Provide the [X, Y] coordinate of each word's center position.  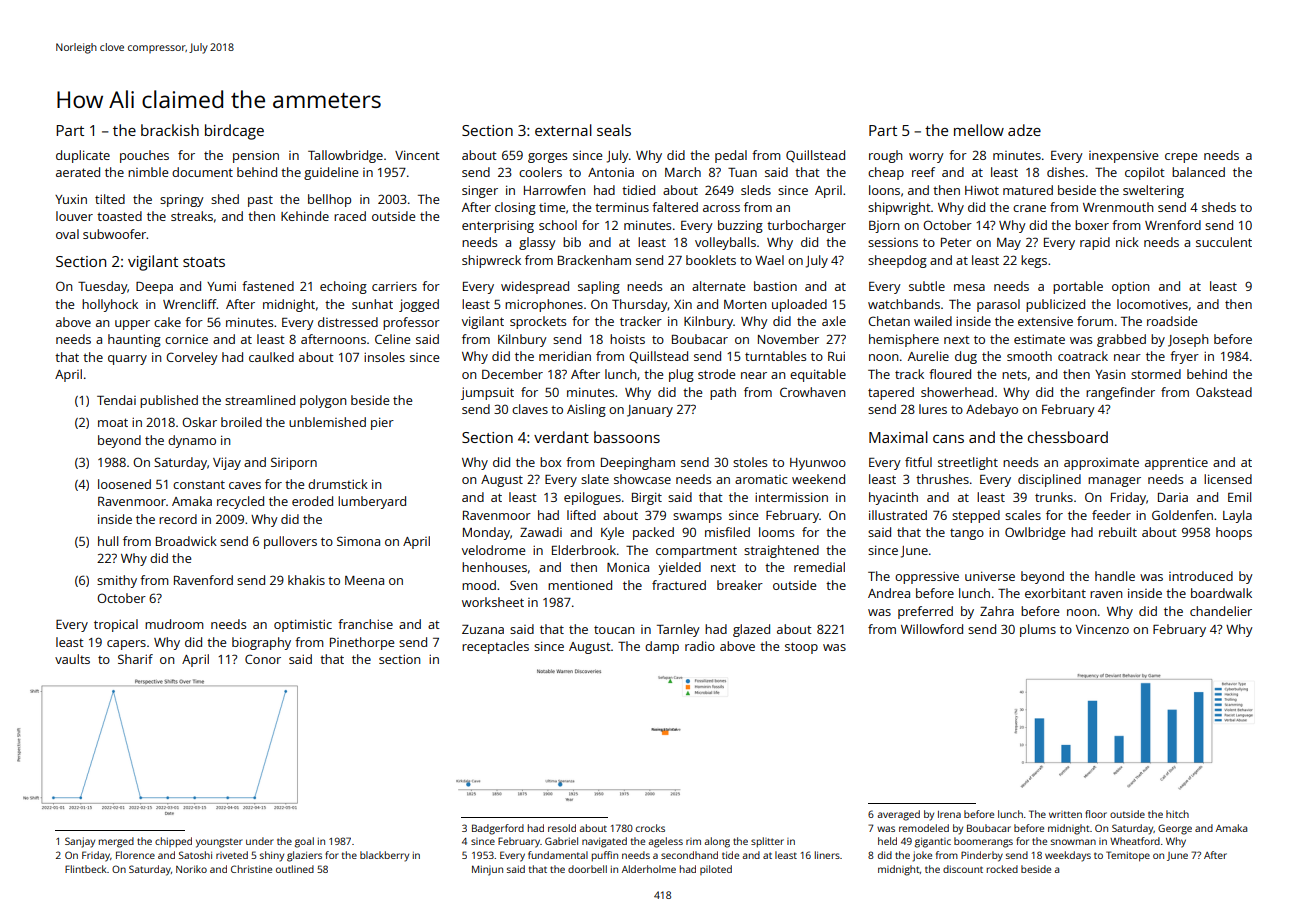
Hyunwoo [818, 464]
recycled [240, 502]
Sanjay [80, 842]
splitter [767, 842]
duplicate [83, 156]
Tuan [742, 172]
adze [1024, 130]
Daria [1173, 497]
